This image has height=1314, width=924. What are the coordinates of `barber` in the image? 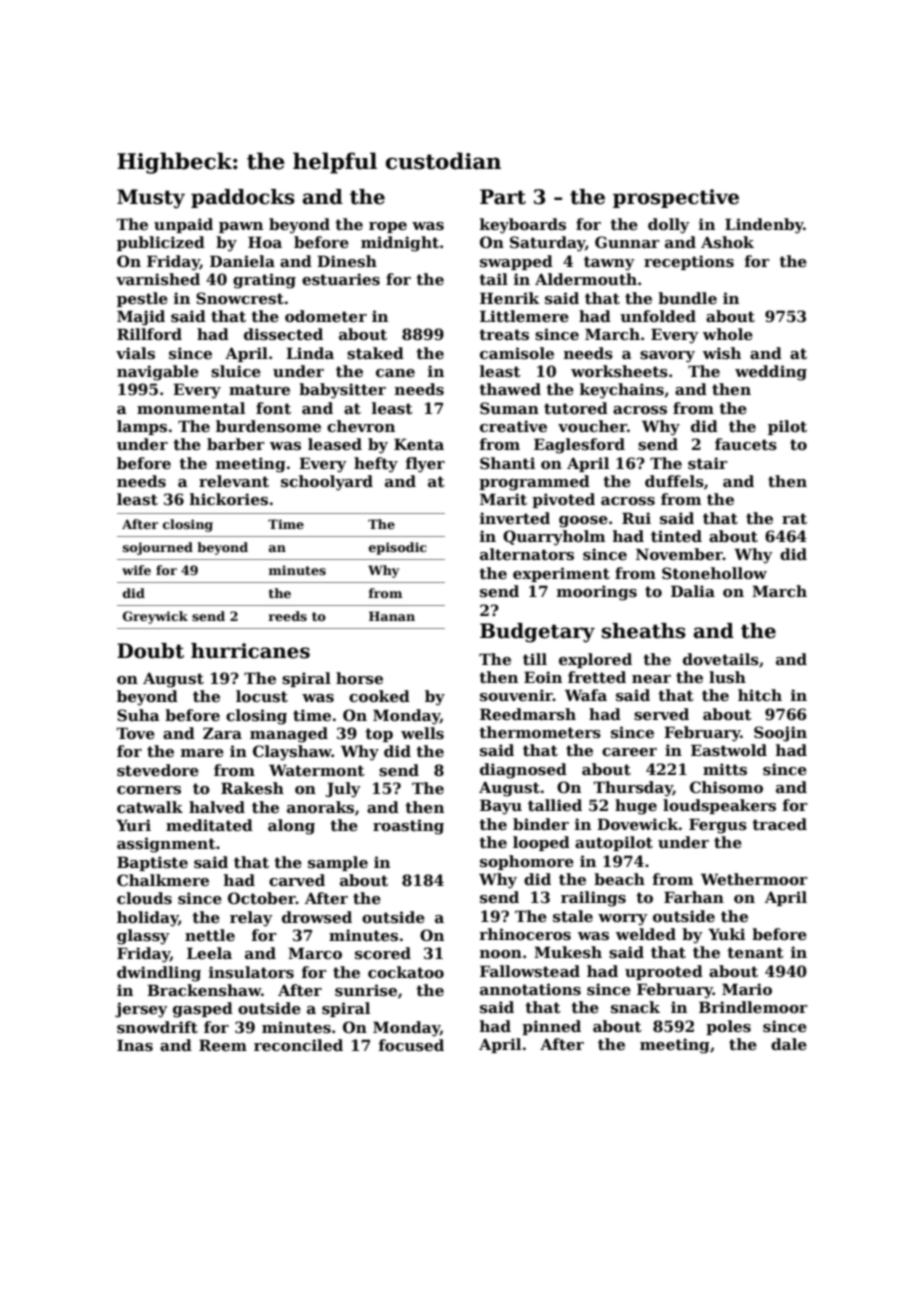 It's located at (236, 444).
